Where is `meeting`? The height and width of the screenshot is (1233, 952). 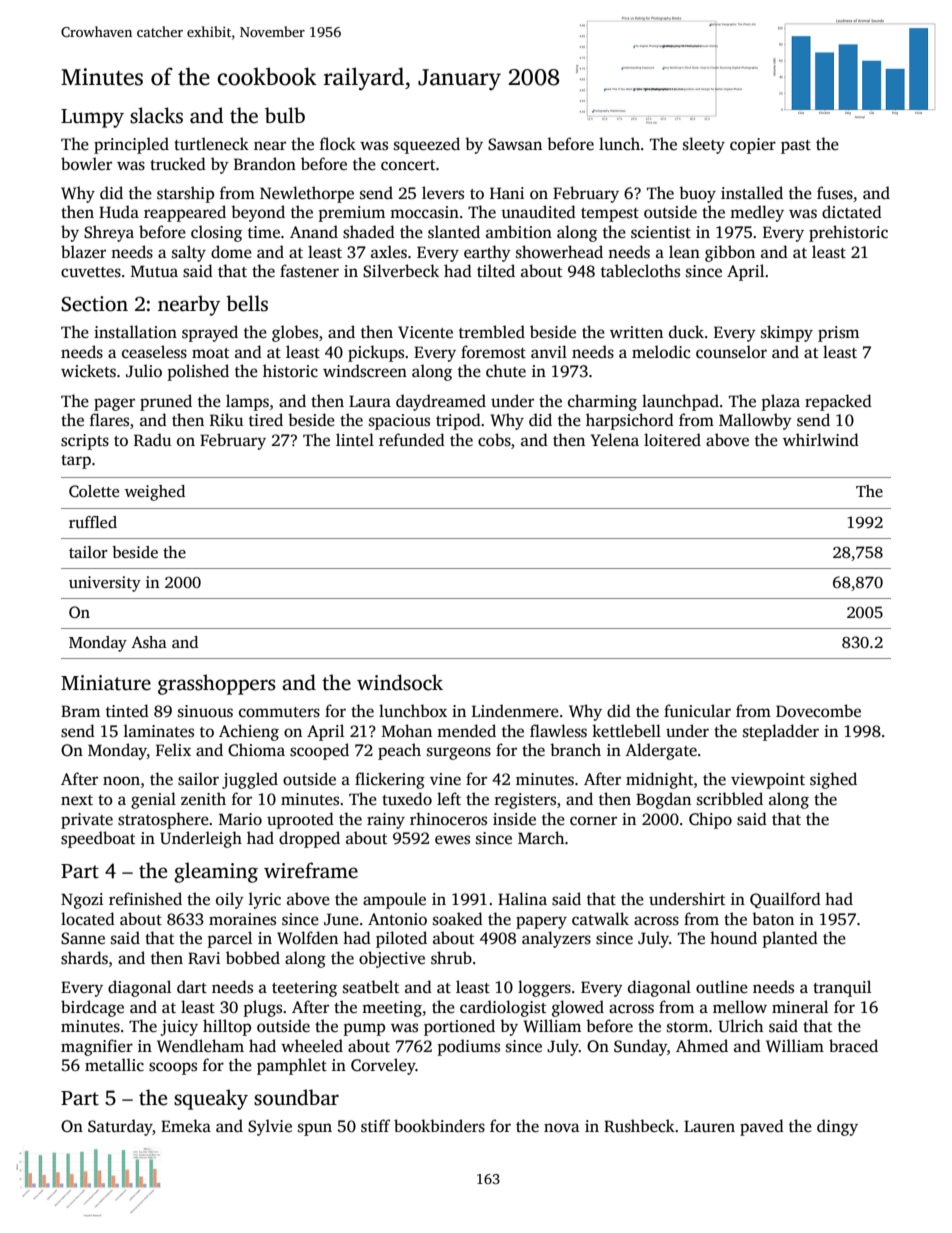
meeting is located at coordinates (392, 1009).
